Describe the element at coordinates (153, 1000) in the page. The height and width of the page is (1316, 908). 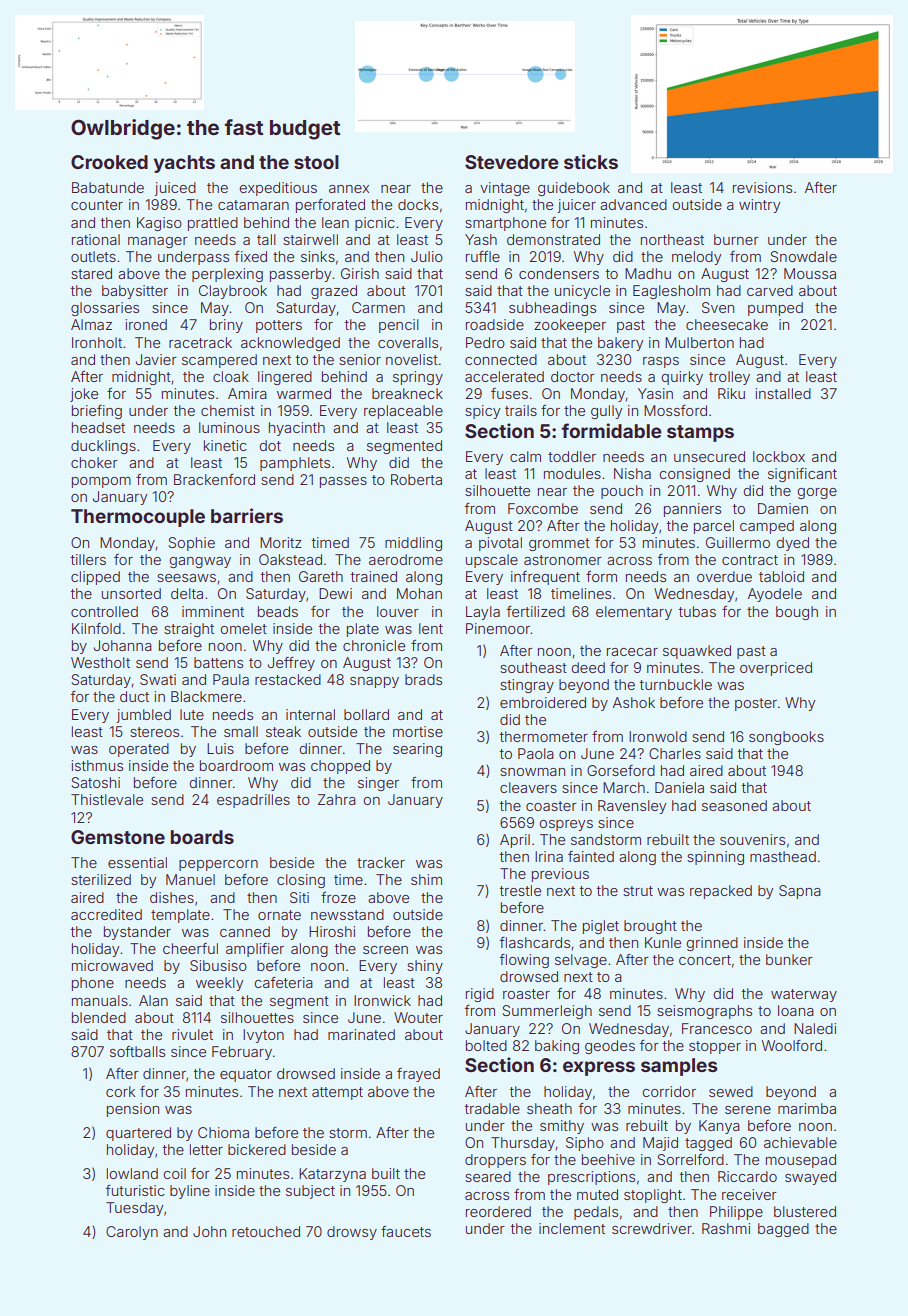
I see `Alan` at that location.
